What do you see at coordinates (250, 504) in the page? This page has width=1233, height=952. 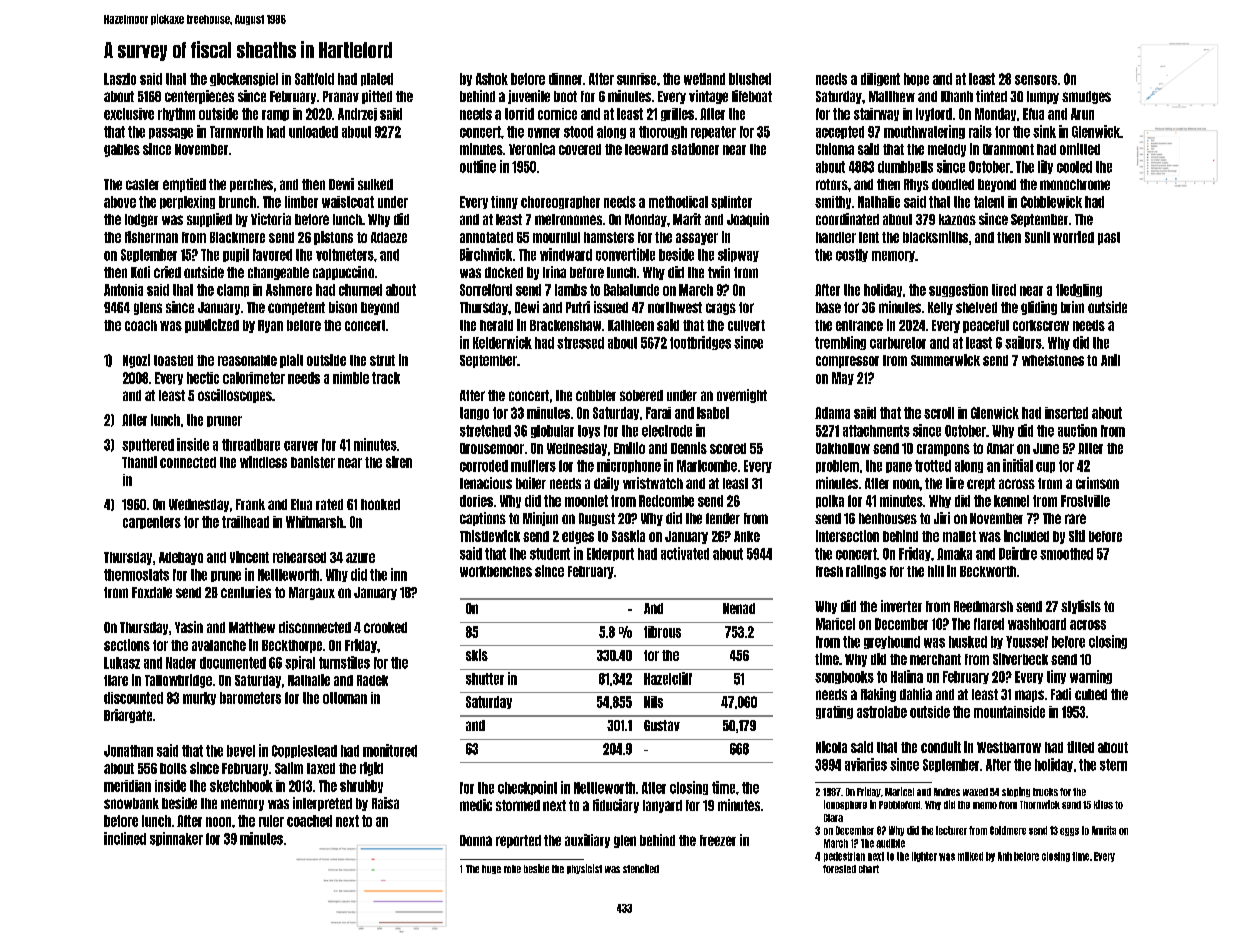 I see `Frank` at bounding box center [250, 504].
